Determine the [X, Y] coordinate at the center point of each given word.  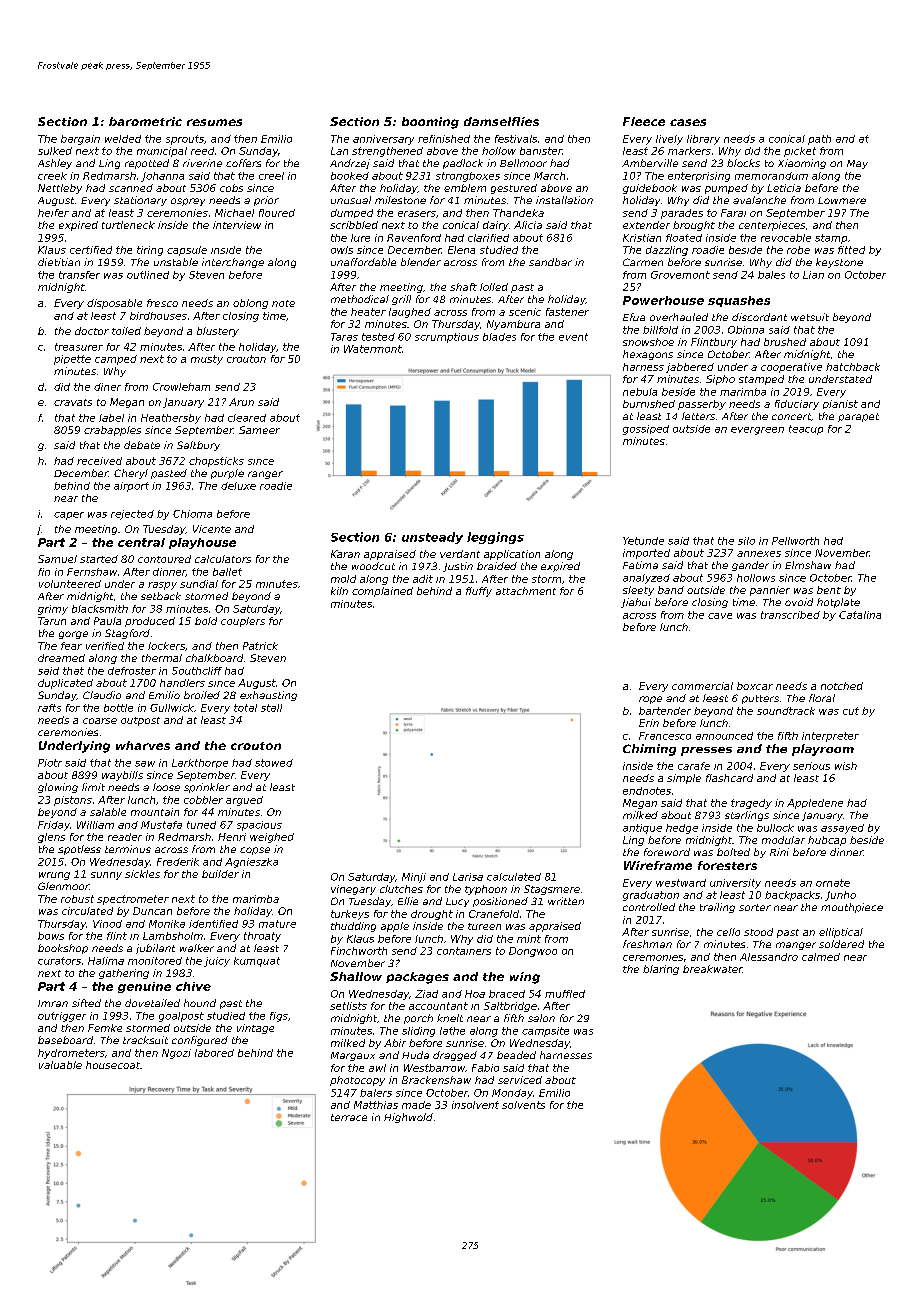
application [512, 555]
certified [91, 250]
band [671, 590]
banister [541, 151]
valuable [60, 1065]
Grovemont [680, 275]
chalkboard [214, 658]
